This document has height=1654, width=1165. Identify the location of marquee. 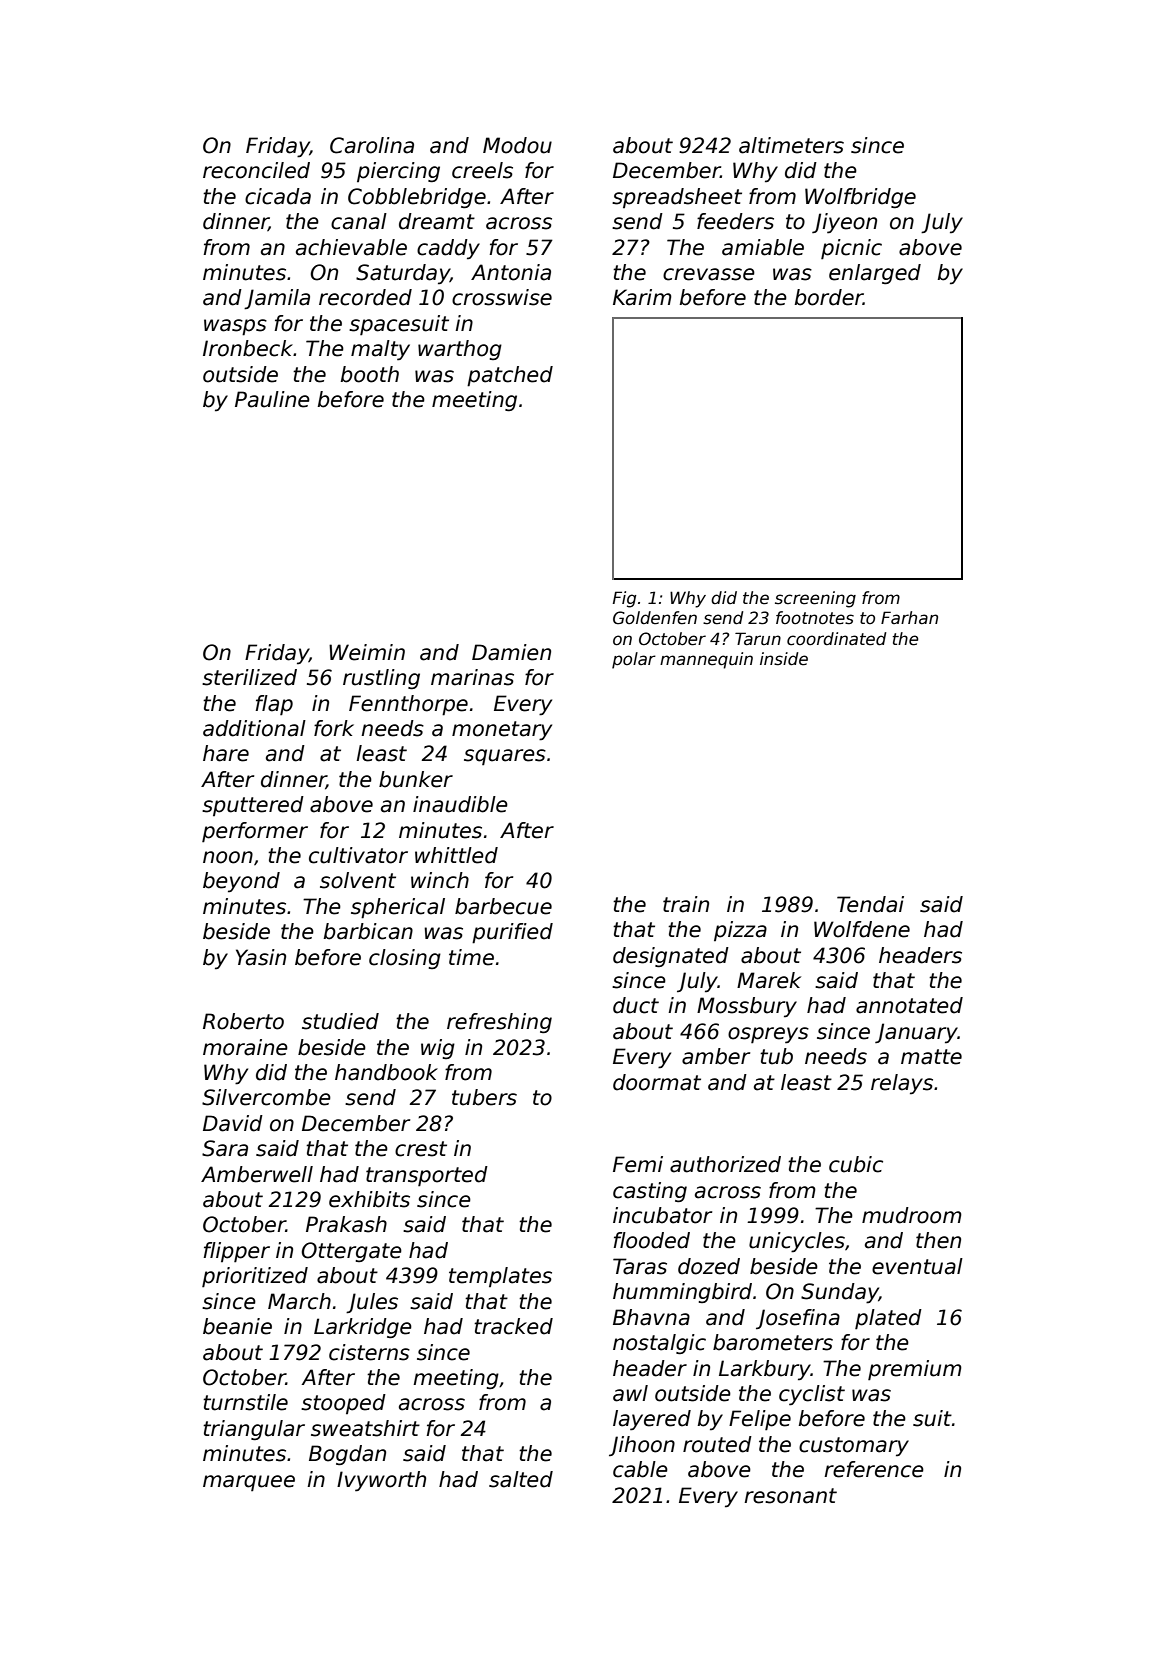
(249, 1483).
